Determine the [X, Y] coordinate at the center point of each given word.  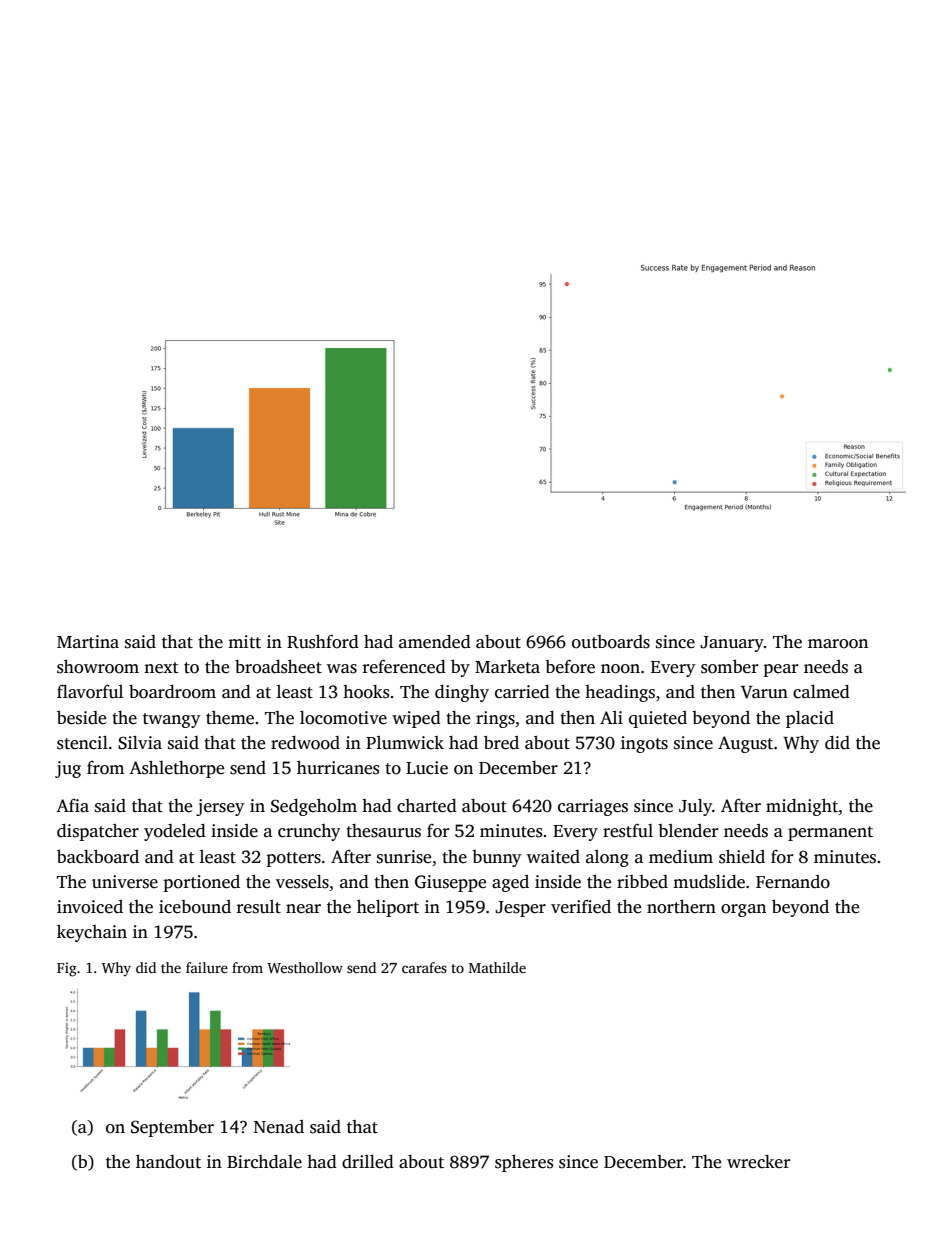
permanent [830, 833]
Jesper [520, 909]
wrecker [758, 1162]
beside [81, 718]
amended [435, 642]
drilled [368, 1162]
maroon [838, 644]
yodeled [175, 832]
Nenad [279, 1127]
